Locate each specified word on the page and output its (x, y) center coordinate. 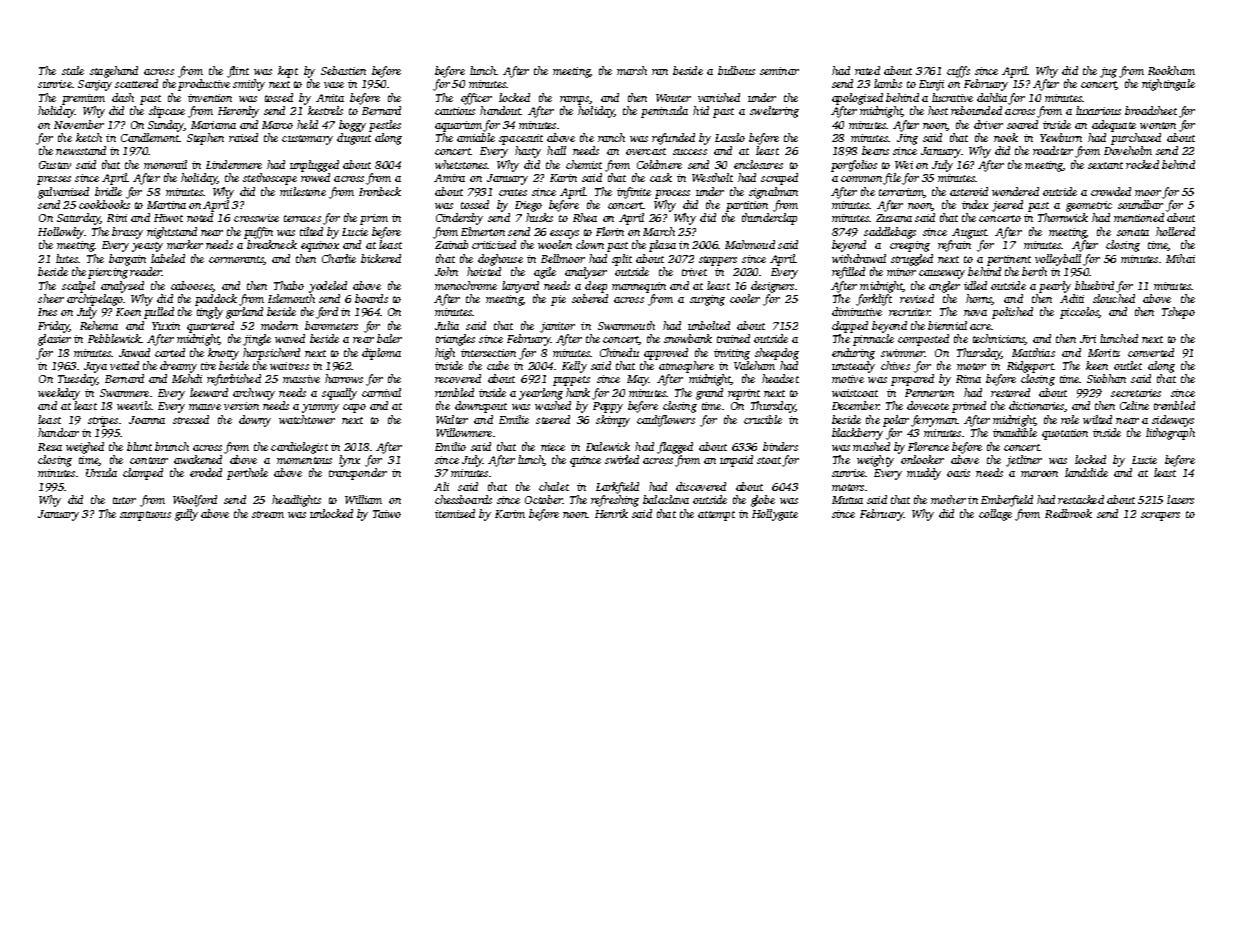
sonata (1133, 232)
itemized (455, 513)
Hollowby (61, 233)
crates (513, 192)
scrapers (1160, 516)
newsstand (81, 150)
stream (268, 514)
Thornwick (1063, 217)
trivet (694, 272)
